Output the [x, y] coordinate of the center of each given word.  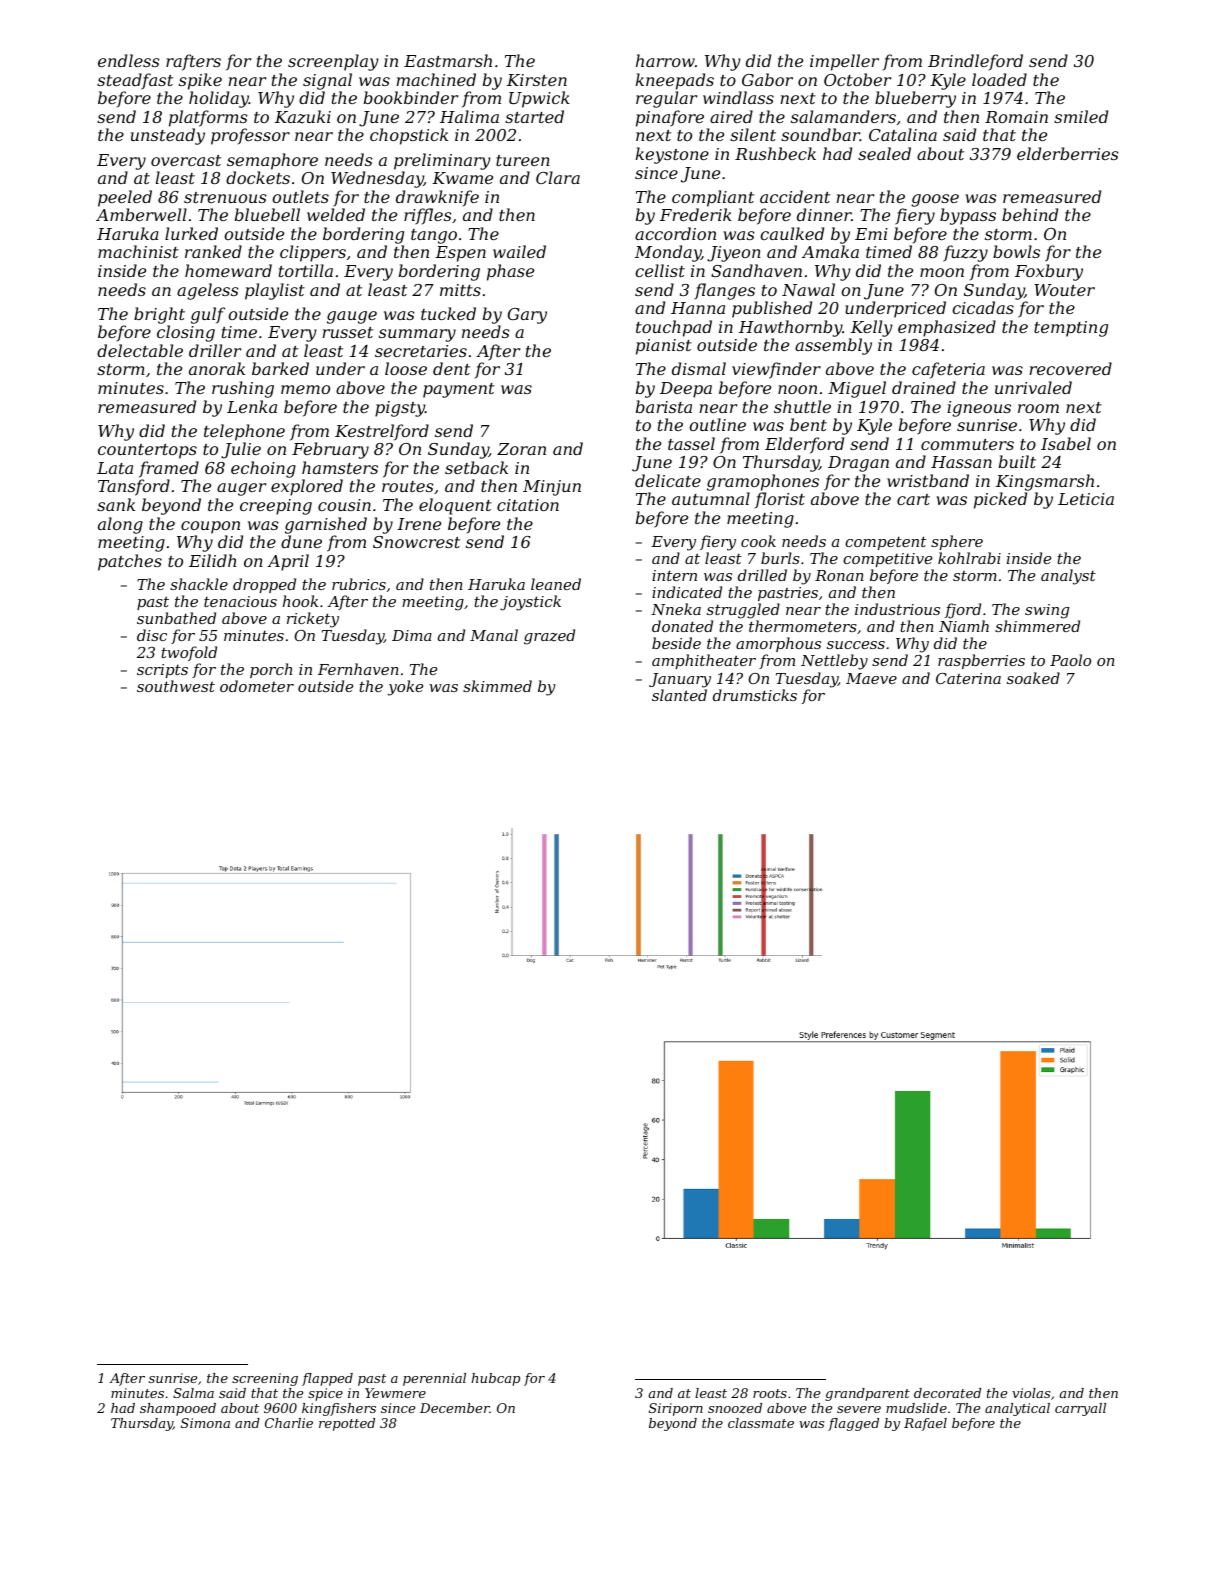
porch [271, 670]
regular [666, 99]
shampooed [178, 1409]
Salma [193, 1393]
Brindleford [975, 62]
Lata [115, 468]
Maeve [871, 678]
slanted [679, 695]
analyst [1068, 577]
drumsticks [755, 695]
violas [1031, 1393]
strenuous [225, 197]
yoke [405, 688]
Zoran [521, 449]
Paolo [1070, 660]
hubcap [495, 1379]
